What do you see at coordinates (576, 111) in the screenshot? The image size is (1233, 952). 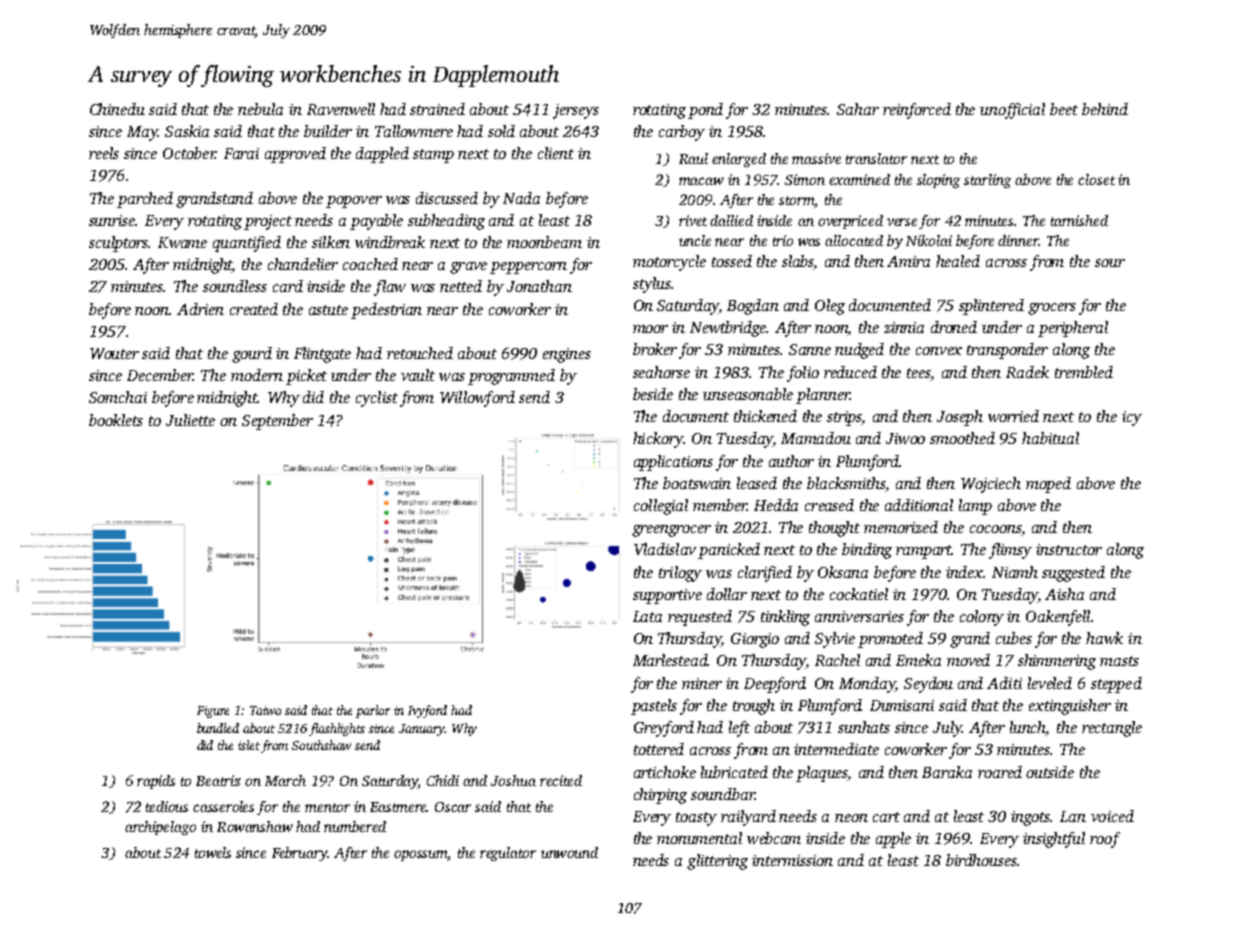 I see `jerseys` at bounding box center [576, 111].
